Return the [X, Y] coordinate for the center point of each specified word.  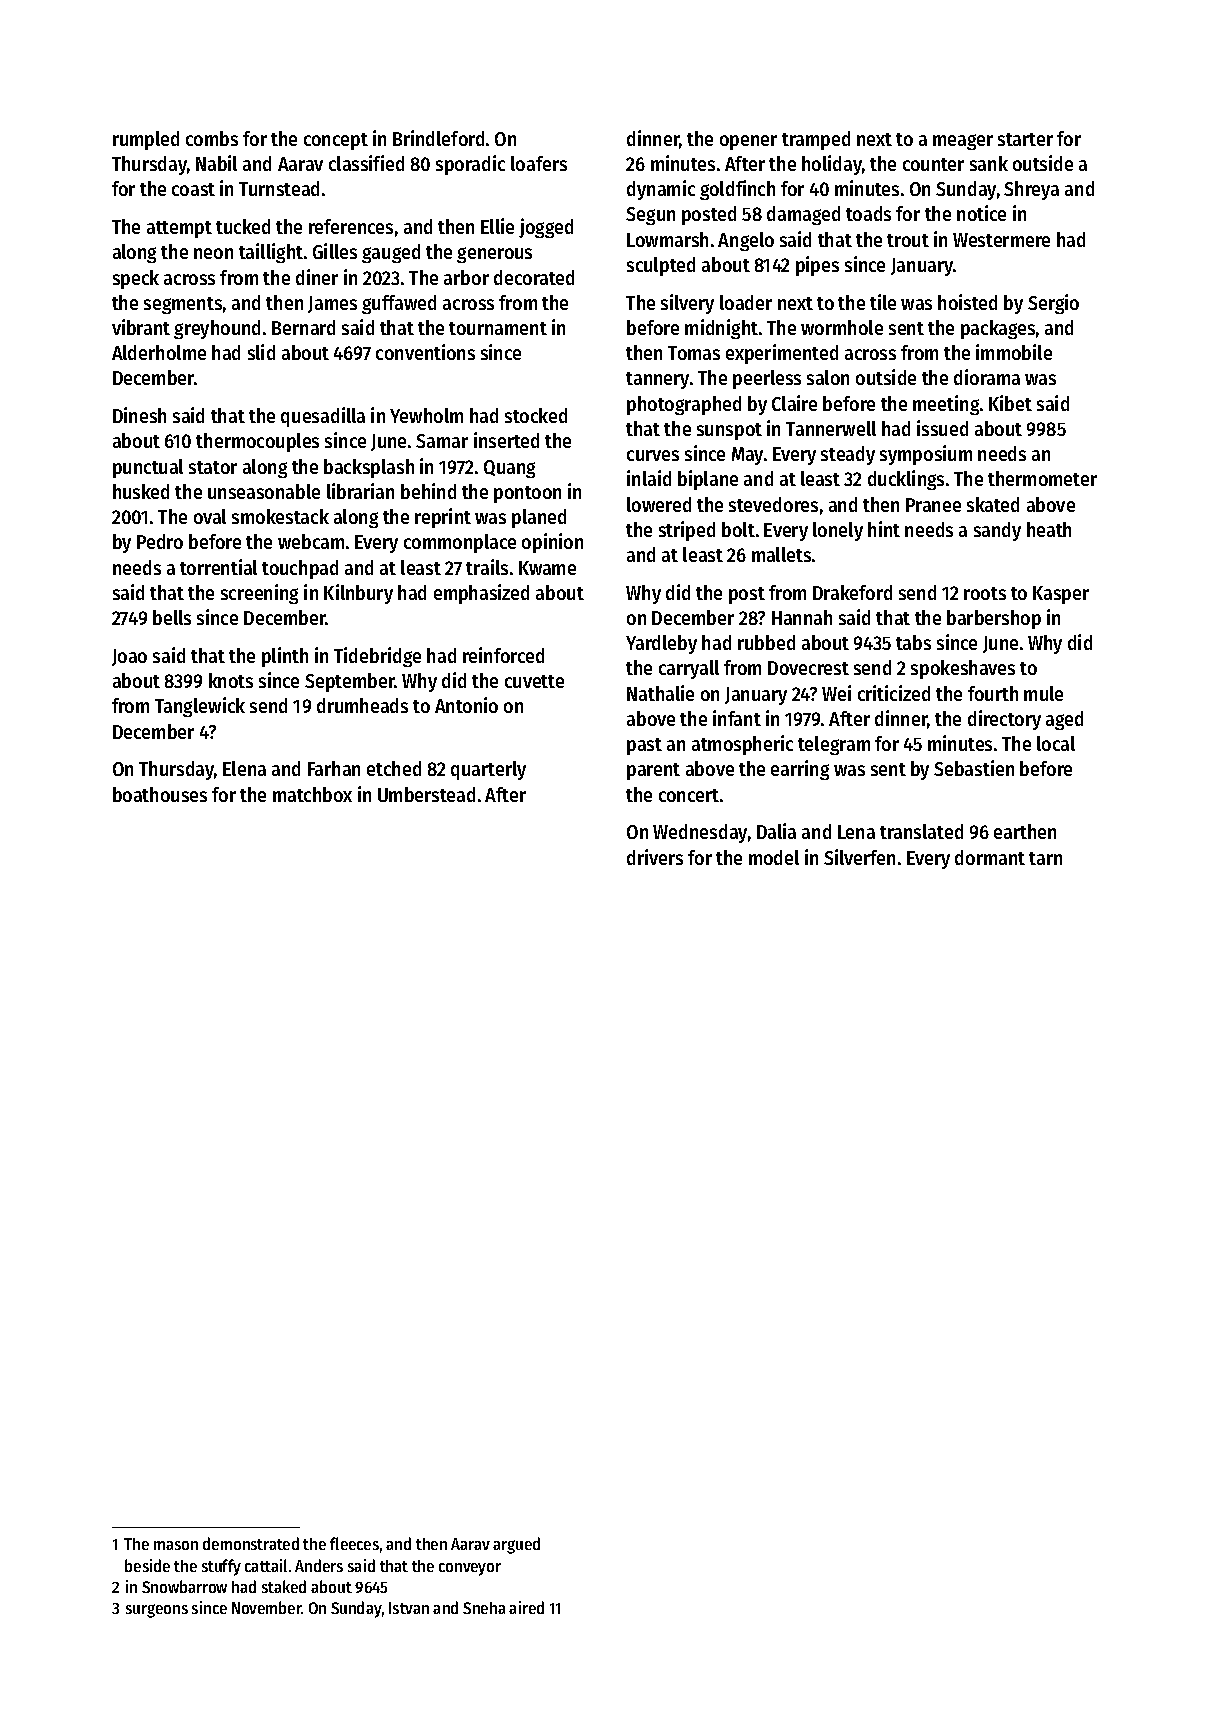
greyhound [217, 329]
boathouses [160, 794]
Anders [319, 1565]
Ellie [497, 226]
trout [908, 240]
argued [516, 1545]
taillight [271, 253]
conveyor [470, 1569]
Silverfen [859, 857]
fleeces [354, 1543]
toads [868, 213]
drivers [655, 857]
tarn [1045, 858]
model [774, 857]
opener [748, 142]
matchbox [312, 794]
